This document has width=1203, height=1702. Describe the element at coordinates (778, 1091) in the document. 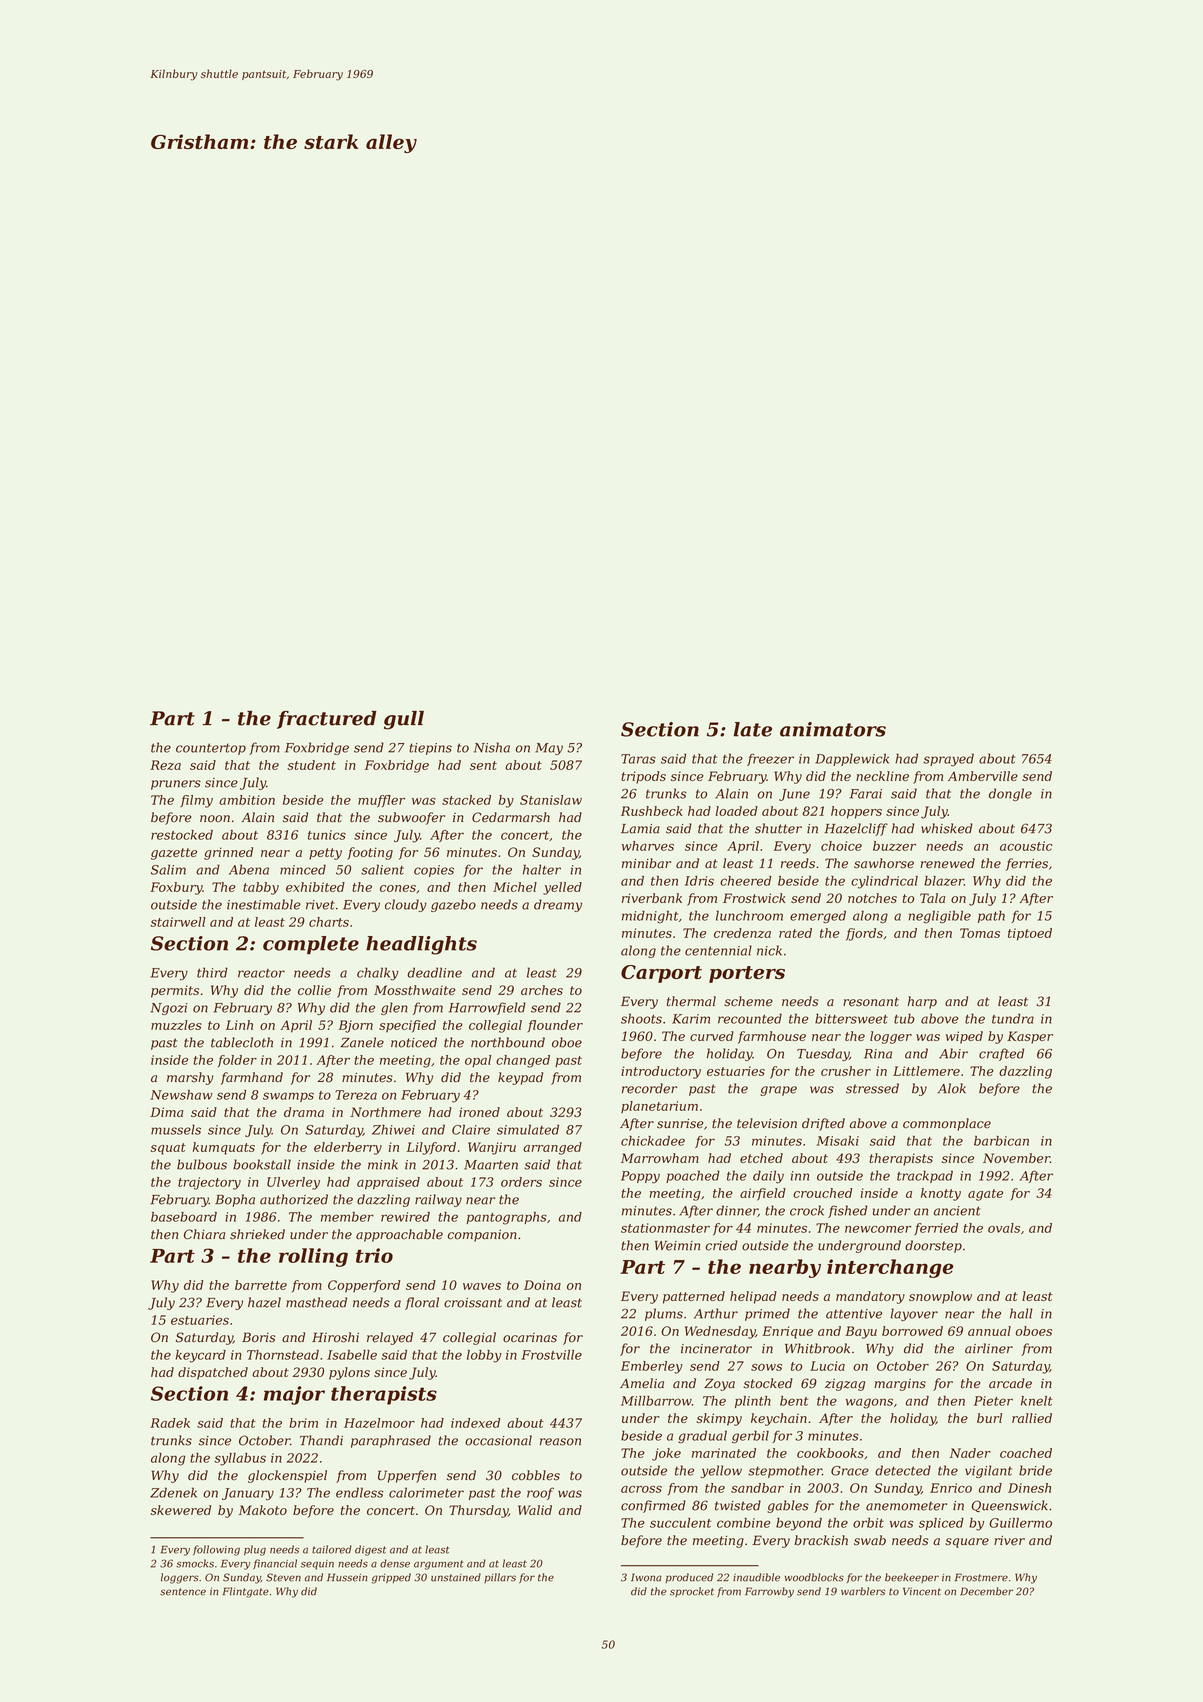

I see `grape` at that location.
